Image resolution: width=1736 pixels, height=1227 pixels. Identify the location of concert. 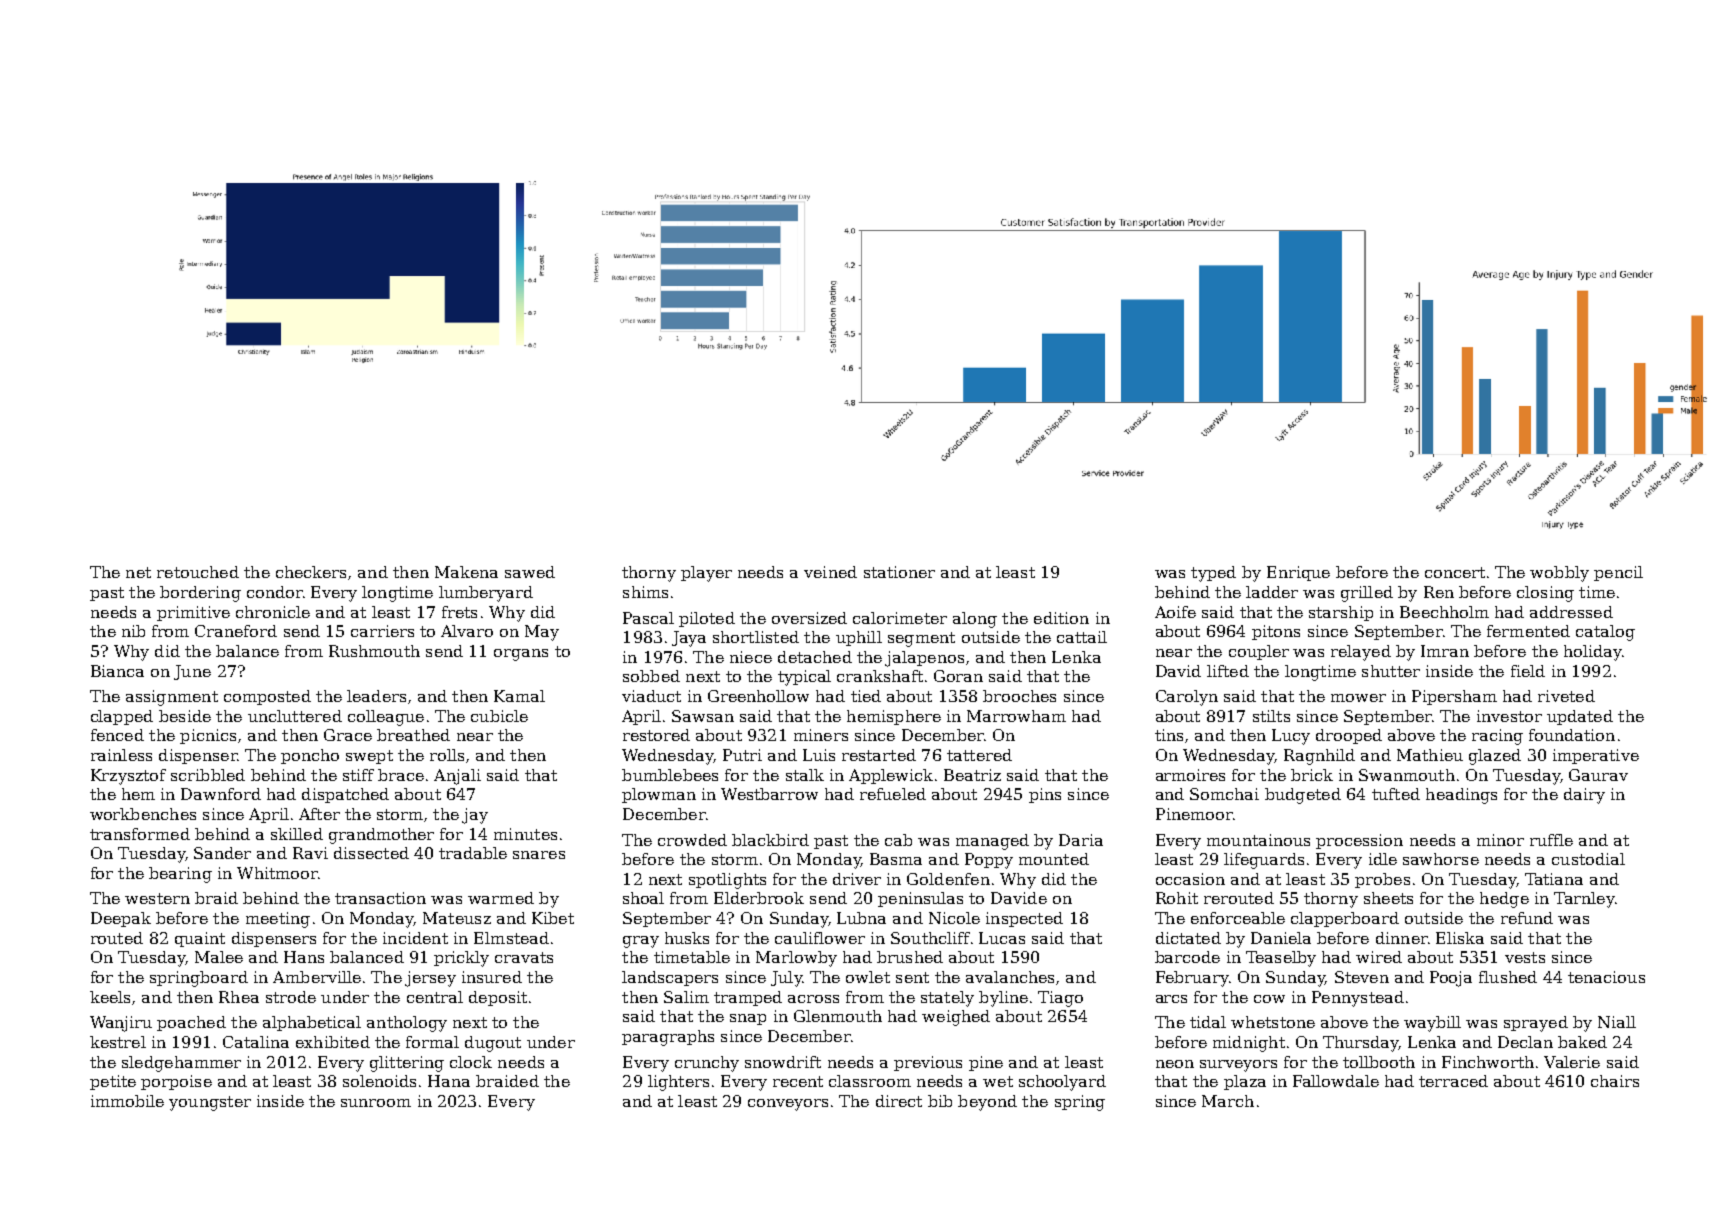
(1455, 572).
